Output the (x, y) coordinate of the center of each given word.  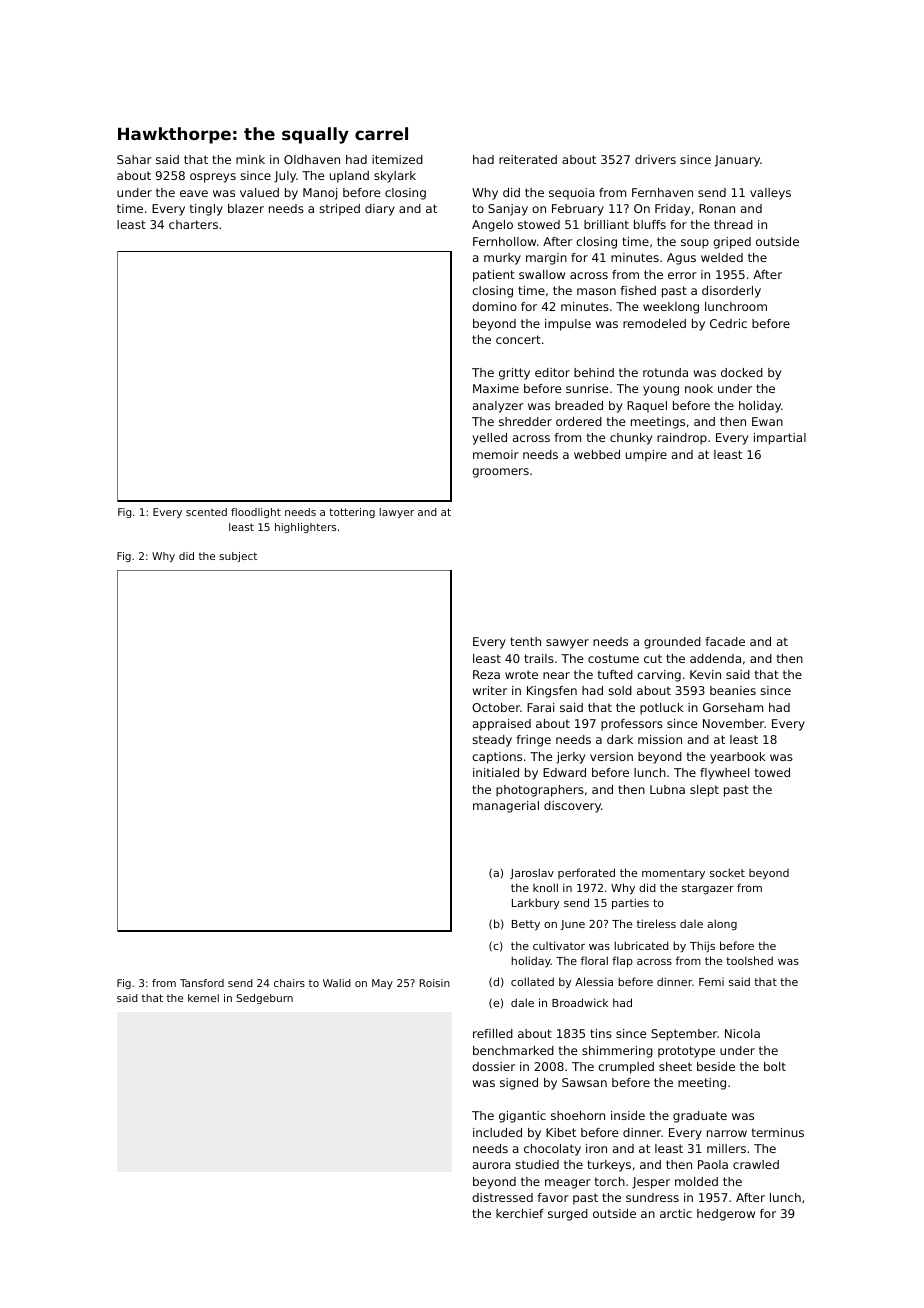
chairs (289, 983)
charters (193, 224)
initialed (496, 772)
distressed (502, 1197)
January (737, 161)
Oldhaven (312, 159)
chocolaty (552, 1150)
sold (620, 690)
